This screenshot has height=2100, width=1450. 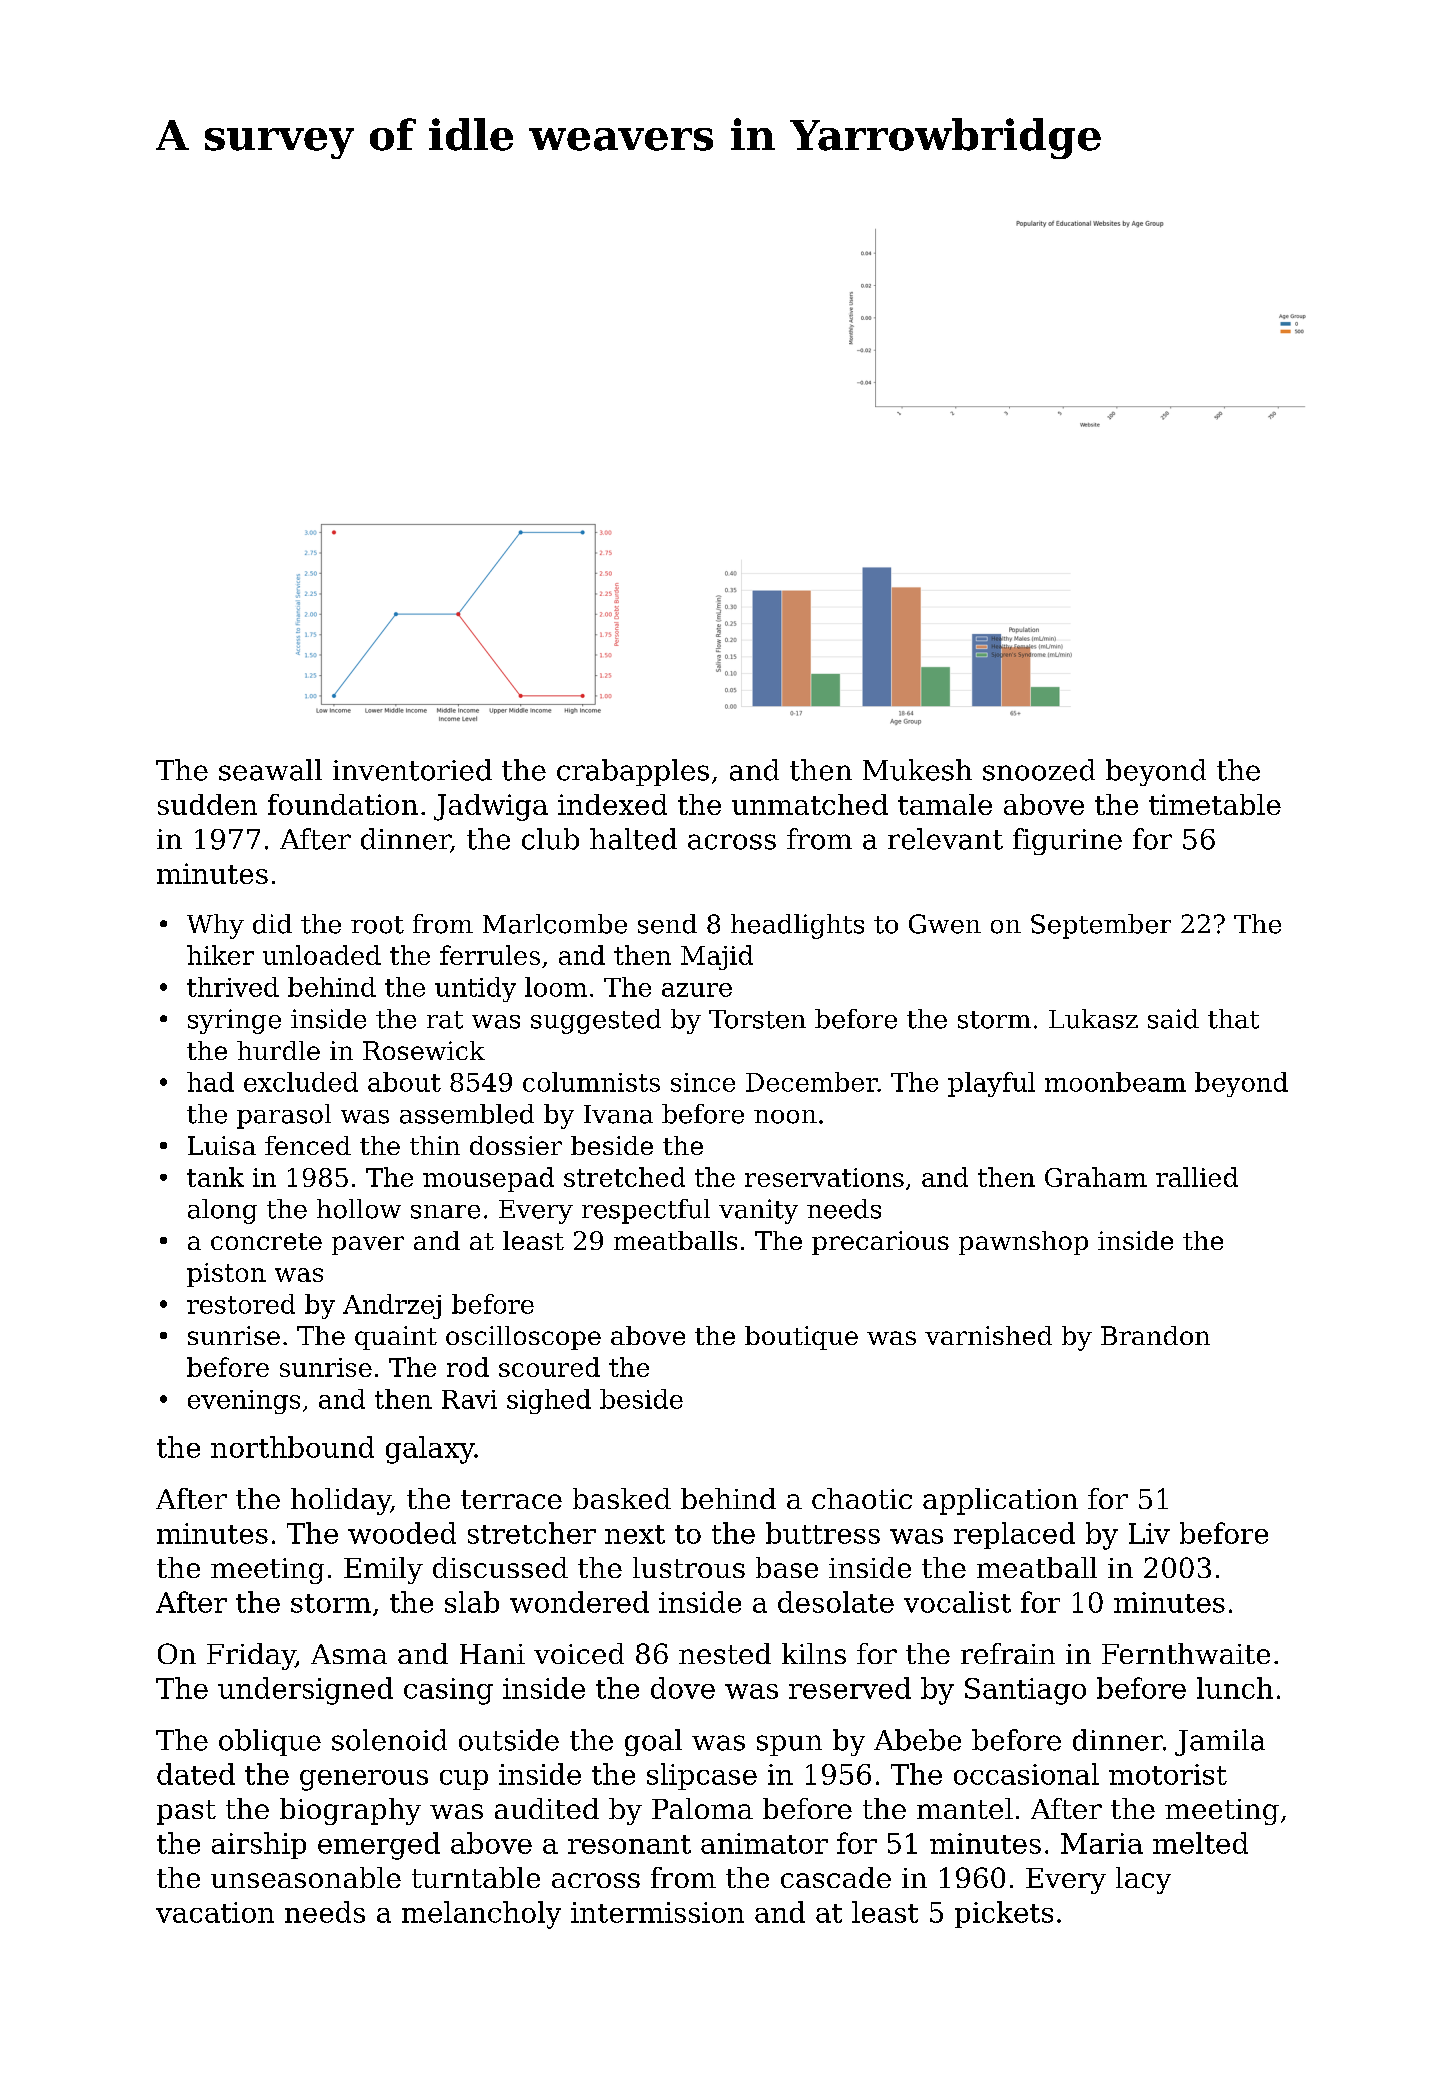 I want to click on snoozed, so click(x=1039, y=770).
